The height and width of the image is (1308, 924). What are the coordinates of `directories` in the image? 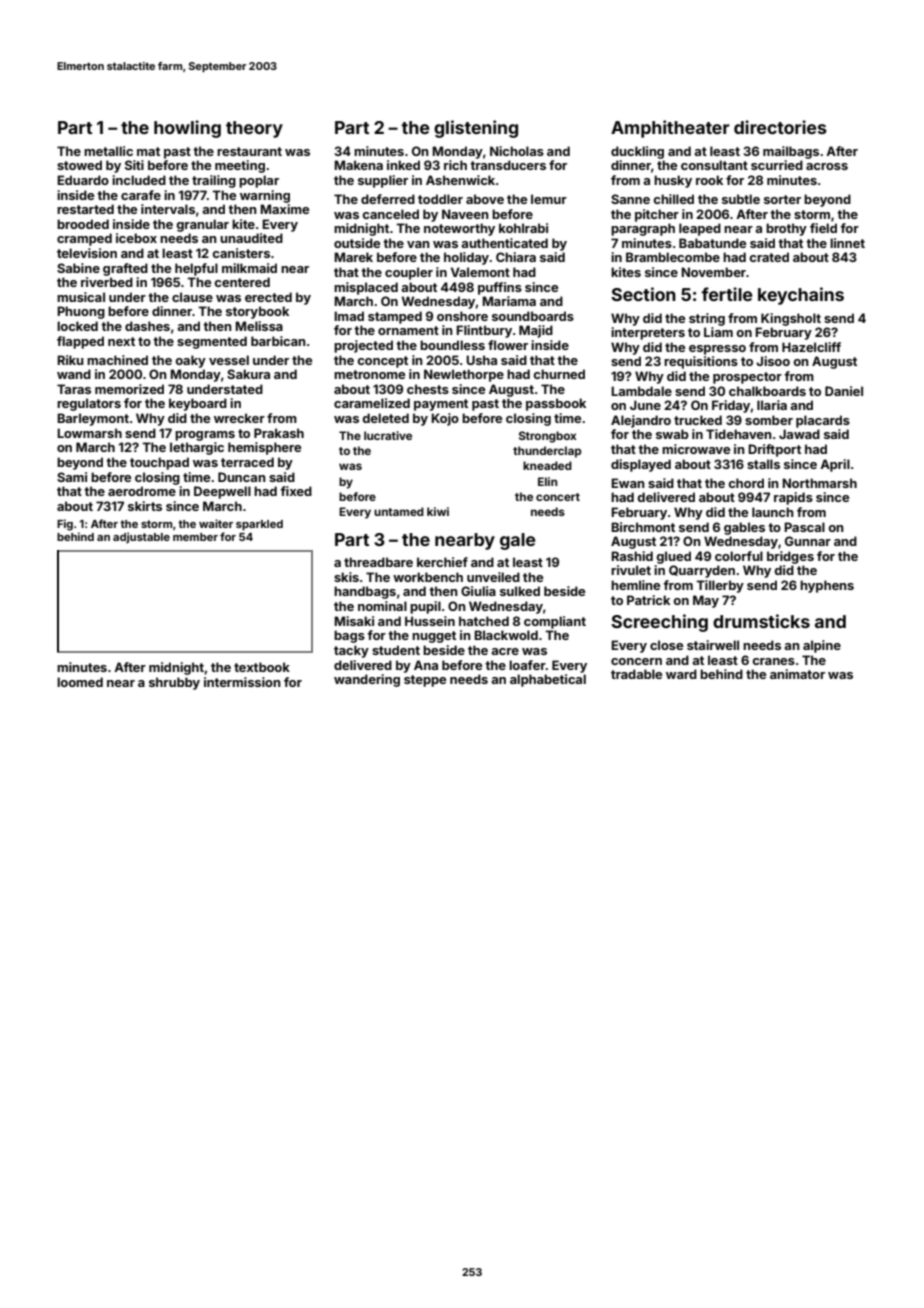 It's located at (780, 127).
